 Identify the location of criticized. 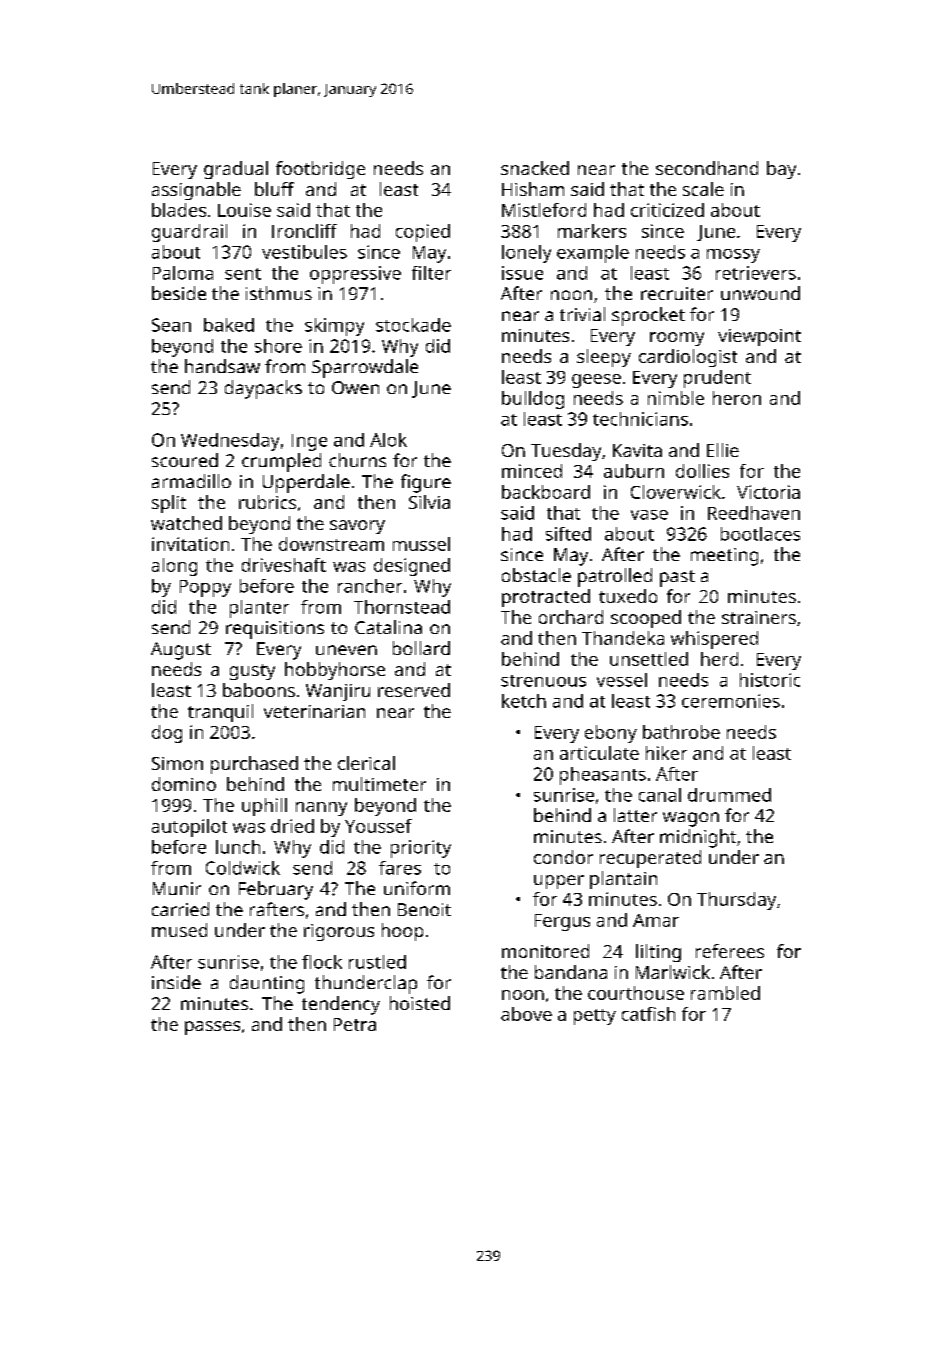
(667, 210).
